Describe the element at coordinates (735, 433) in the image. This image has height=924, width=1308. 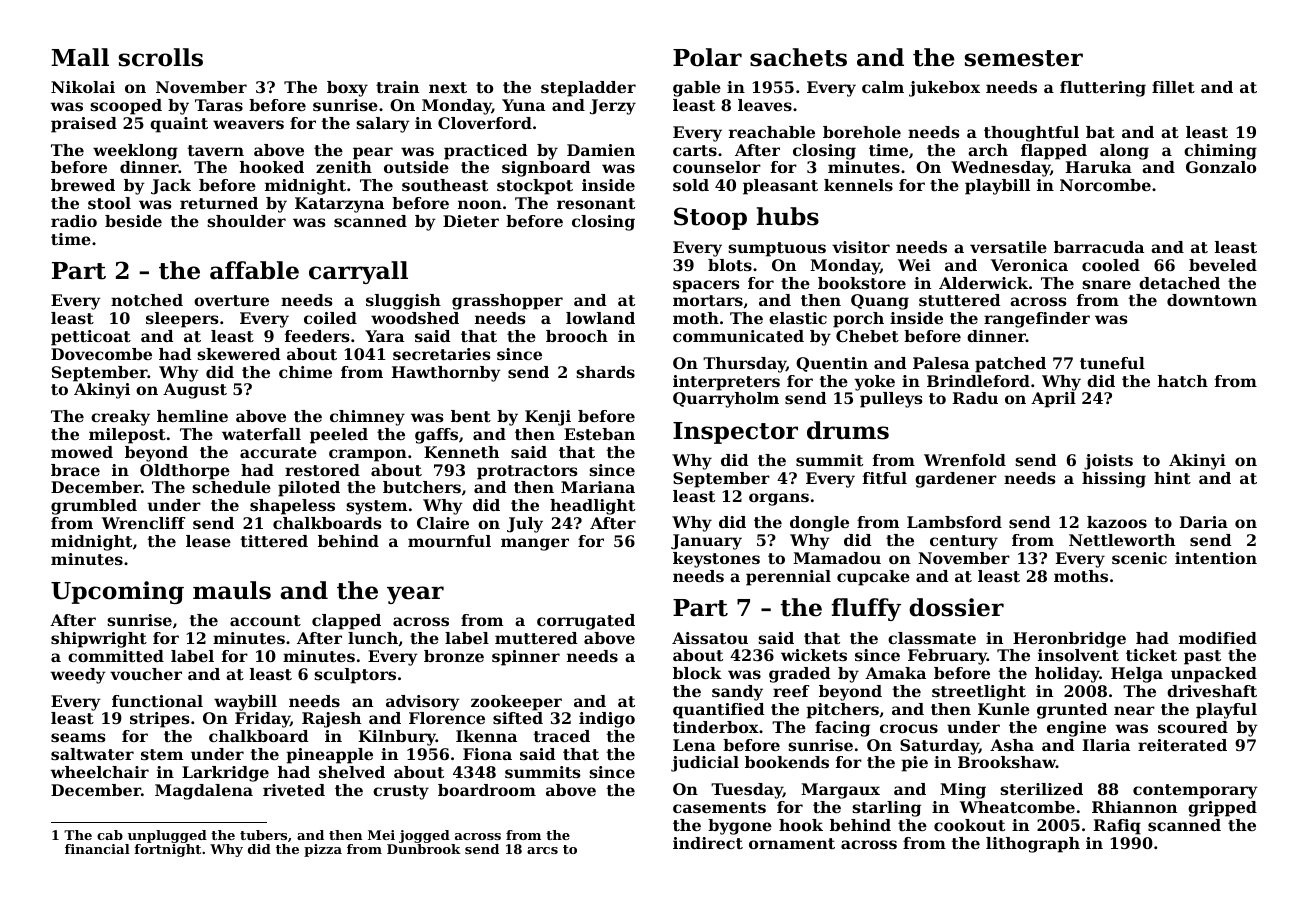
I see `Inspector` at that location.
